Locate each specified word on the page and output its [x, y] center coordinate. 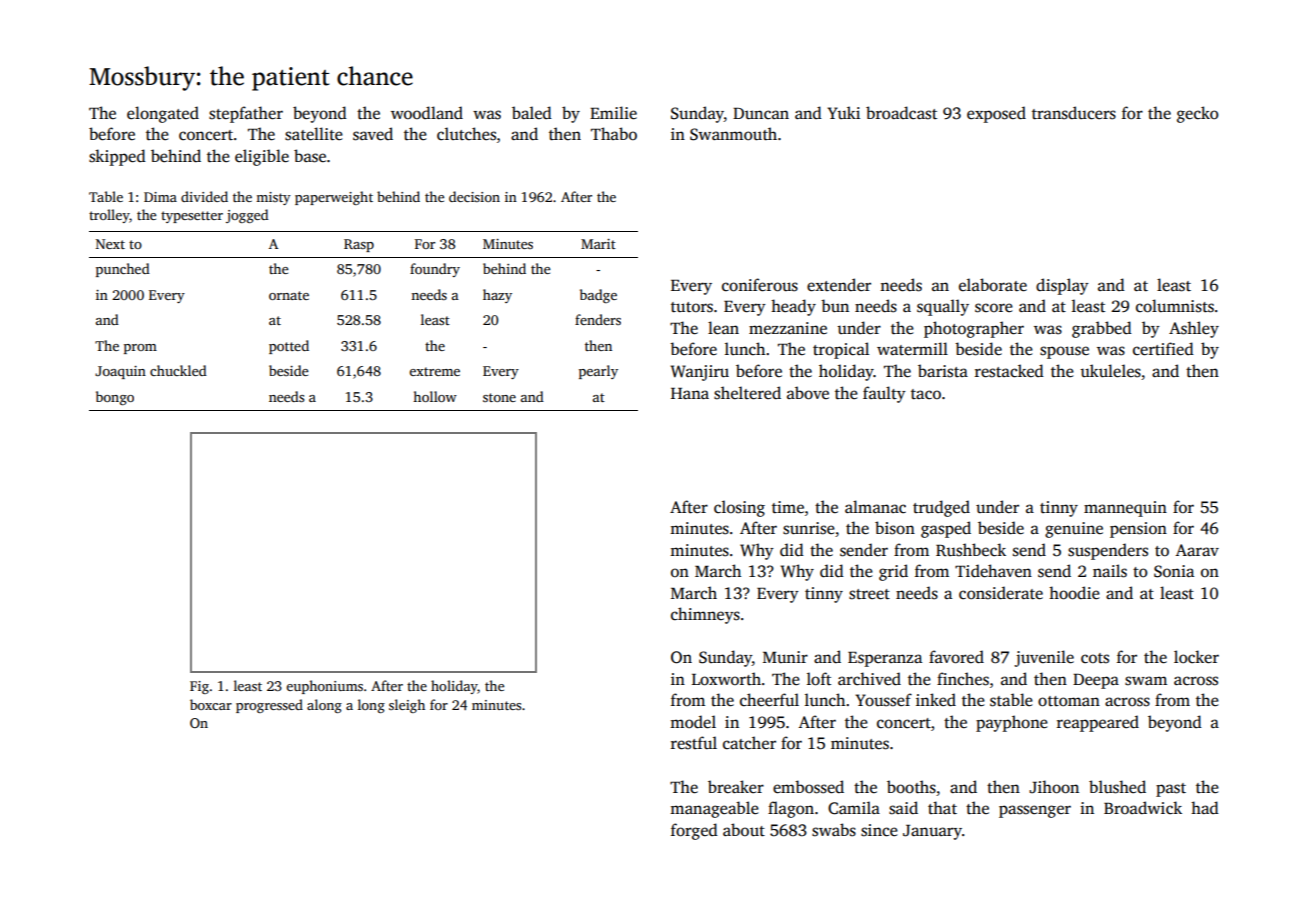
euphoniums [324, 687]
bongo [115, 398]
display [1062, 286]
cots [1095, 658]
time [788, 507]
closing [739, 508]
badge [598, 296]
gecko [1197, 114]
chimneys [705, 615]
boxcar [211, 704]
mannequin [1125, 509]
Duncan [761, 114]
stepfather [246, 114]
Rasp [359, 245]
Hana [690, 393]
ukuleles [1110, 371]
